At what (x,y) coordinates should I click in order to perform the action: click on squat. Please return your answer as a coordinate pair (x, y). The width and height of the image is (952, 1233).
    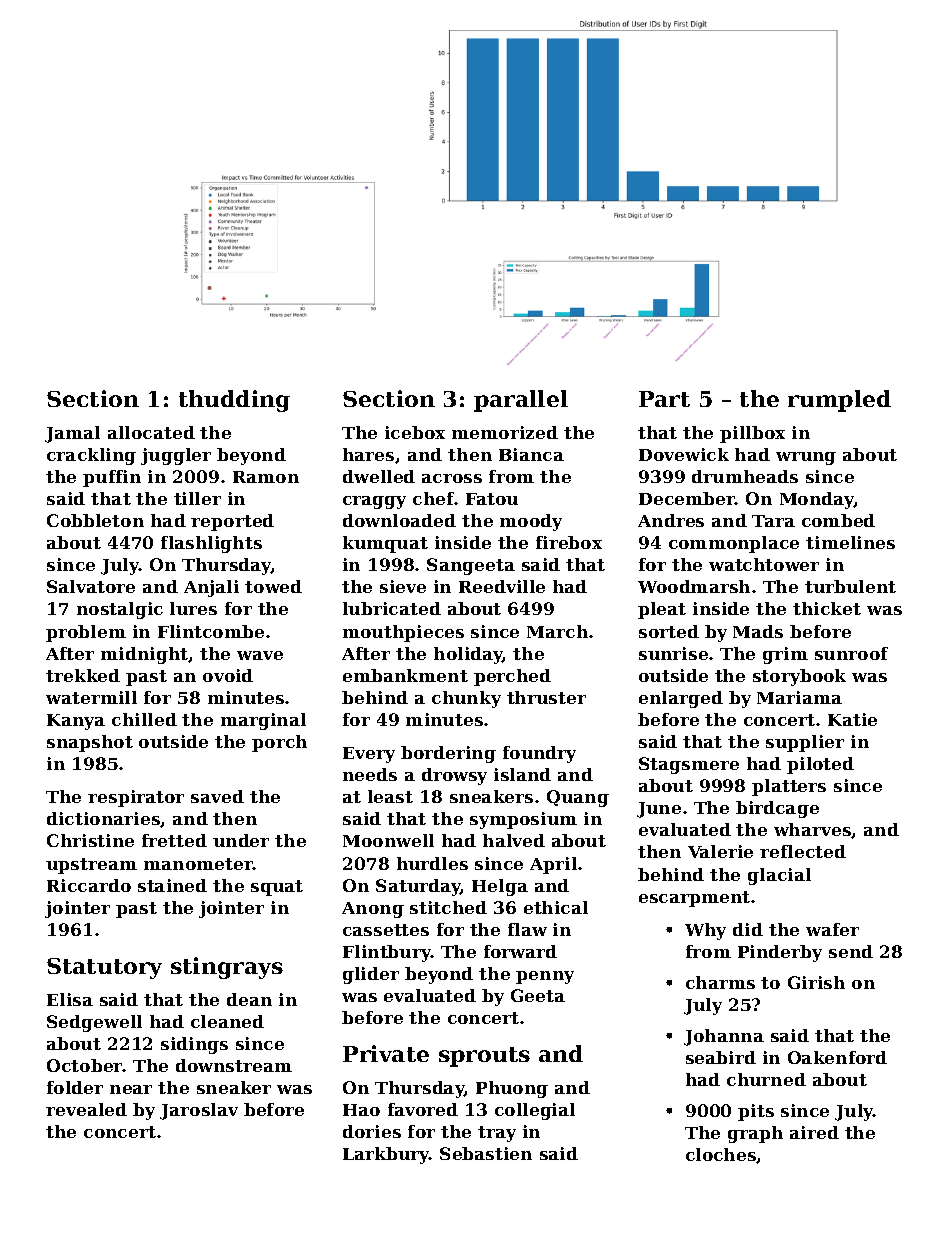
    Looking at the image, I should click on (277, 888).
